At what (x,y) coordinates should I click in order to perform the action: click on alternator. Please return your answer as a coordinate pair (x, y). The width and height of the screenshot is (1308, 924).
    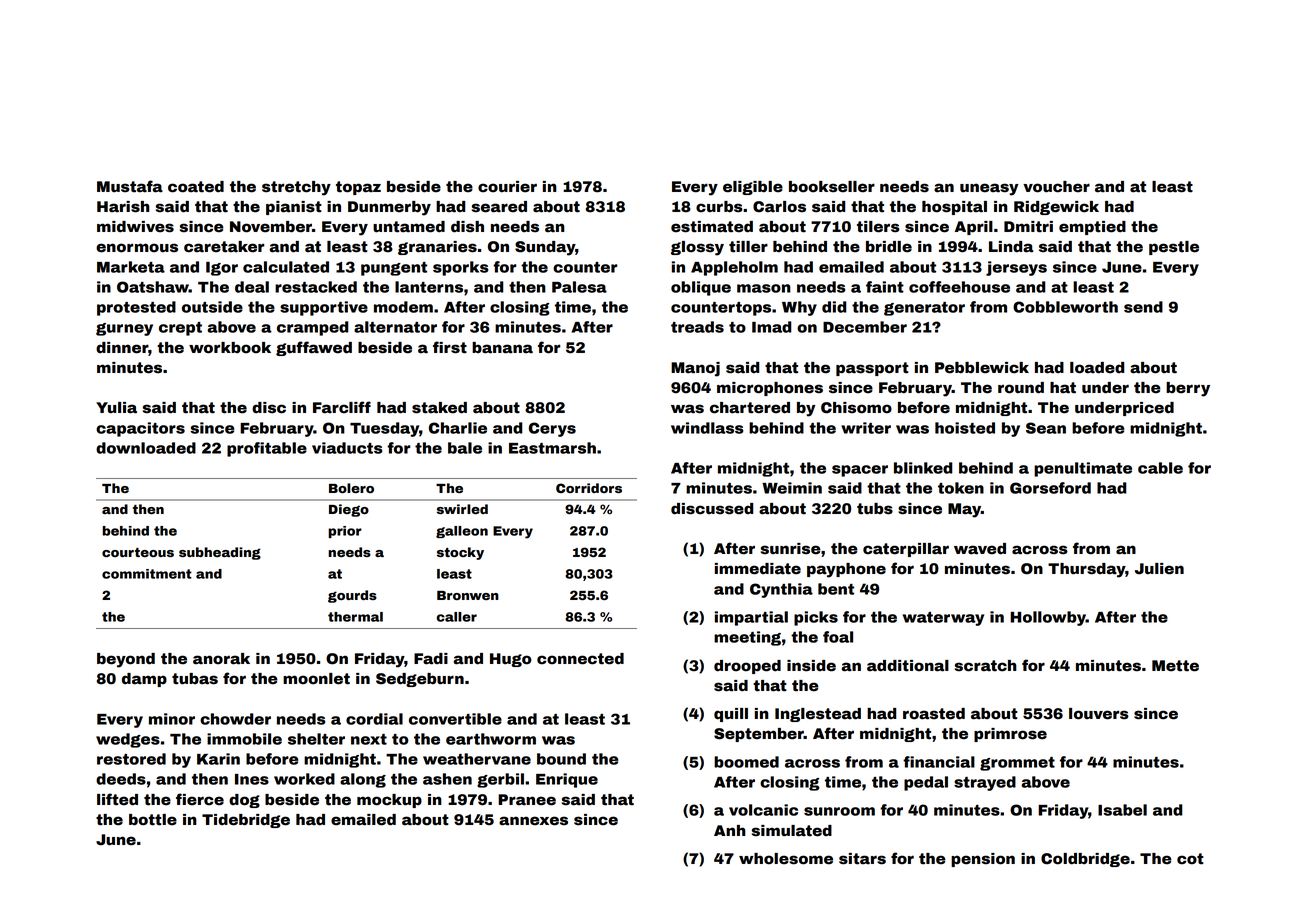
    Looking at the image, I should click on (395, 327).
